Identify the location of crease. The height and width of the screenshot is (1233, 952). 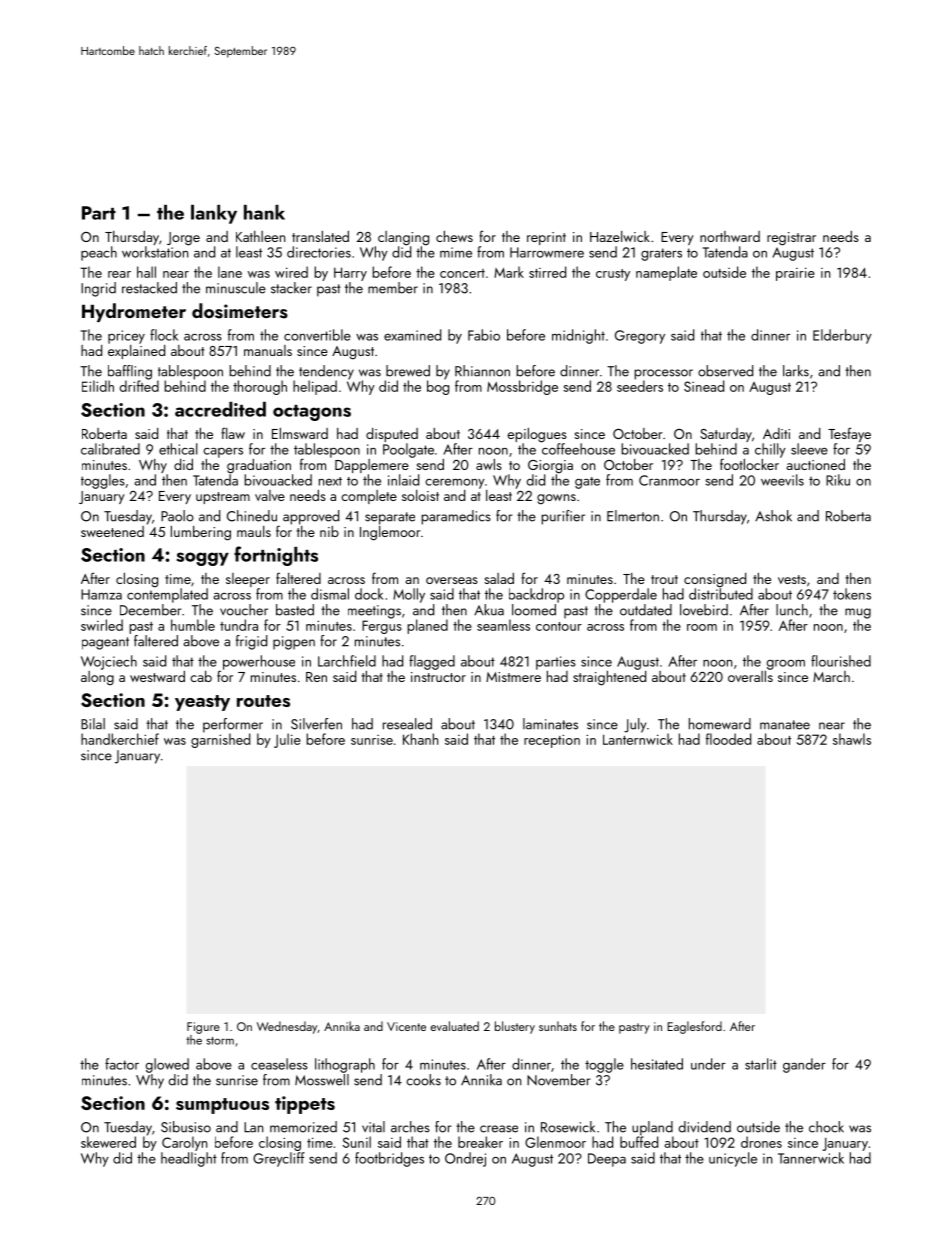
(499, 1129).
